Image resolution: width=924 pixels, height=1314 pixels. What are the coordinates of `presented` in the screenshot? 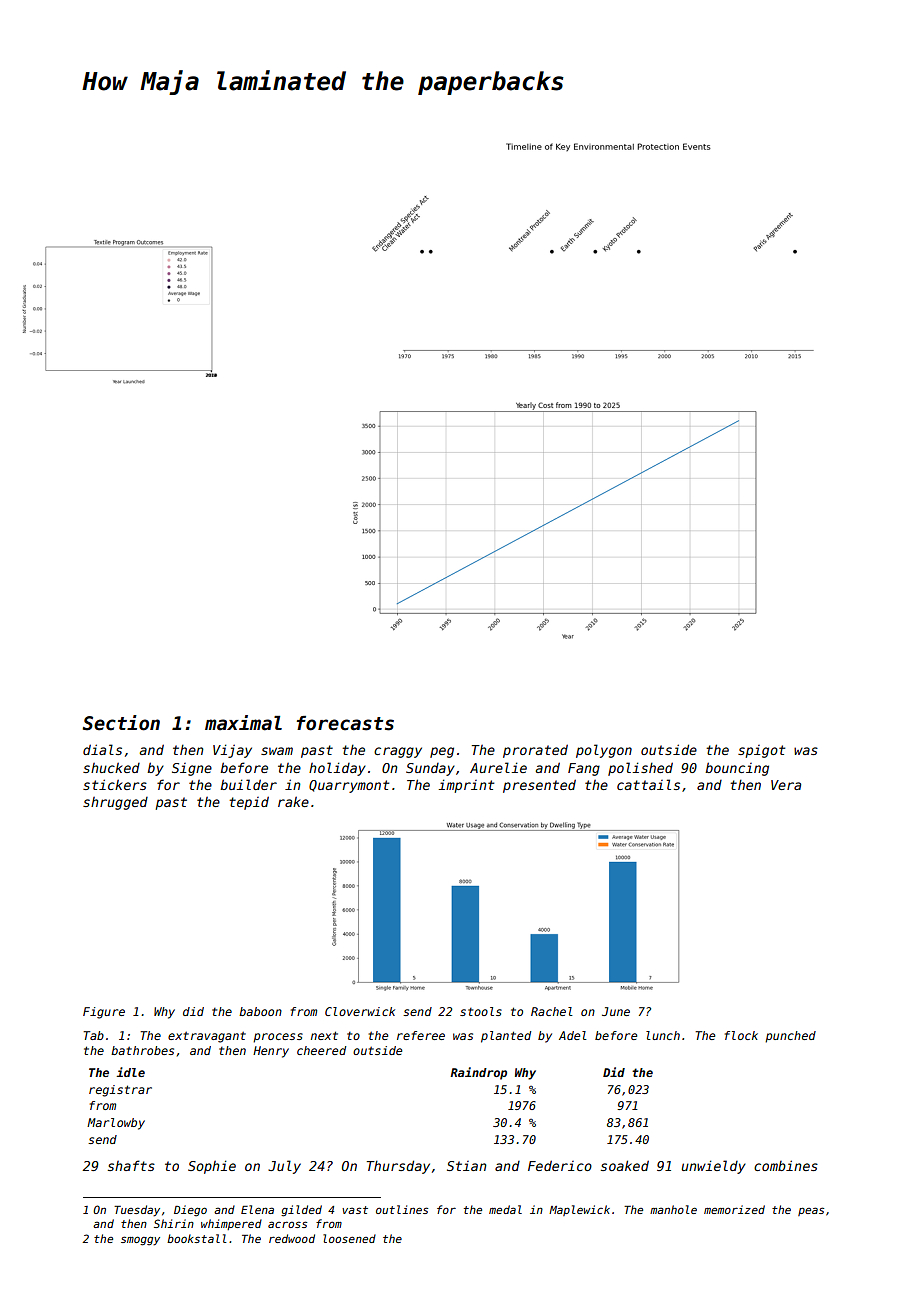 It's located at (539, 786).
